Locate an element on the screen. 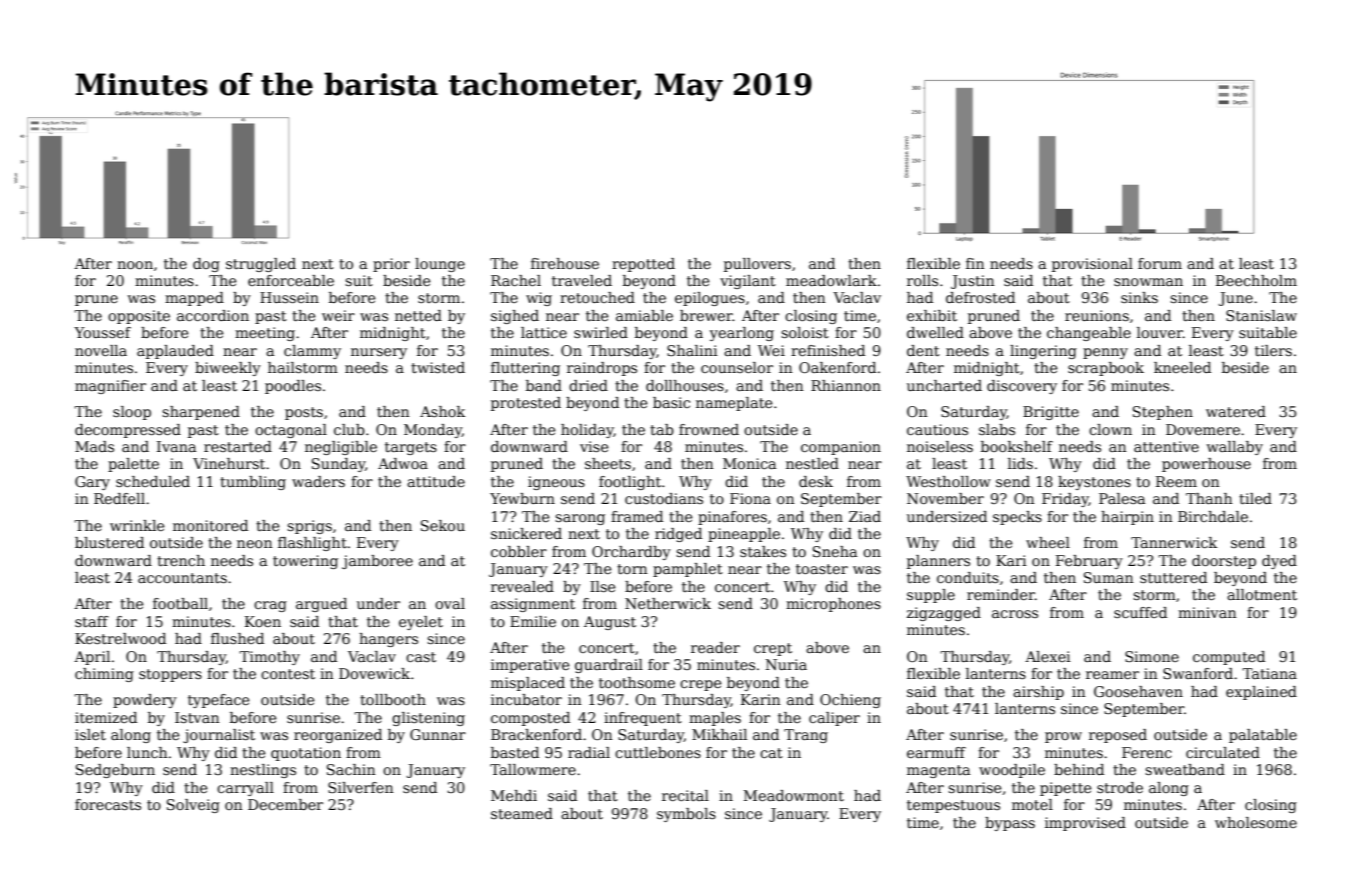 This screenshot has height=887, width=1372. wholesome is located at coordinates (1256, 822).
